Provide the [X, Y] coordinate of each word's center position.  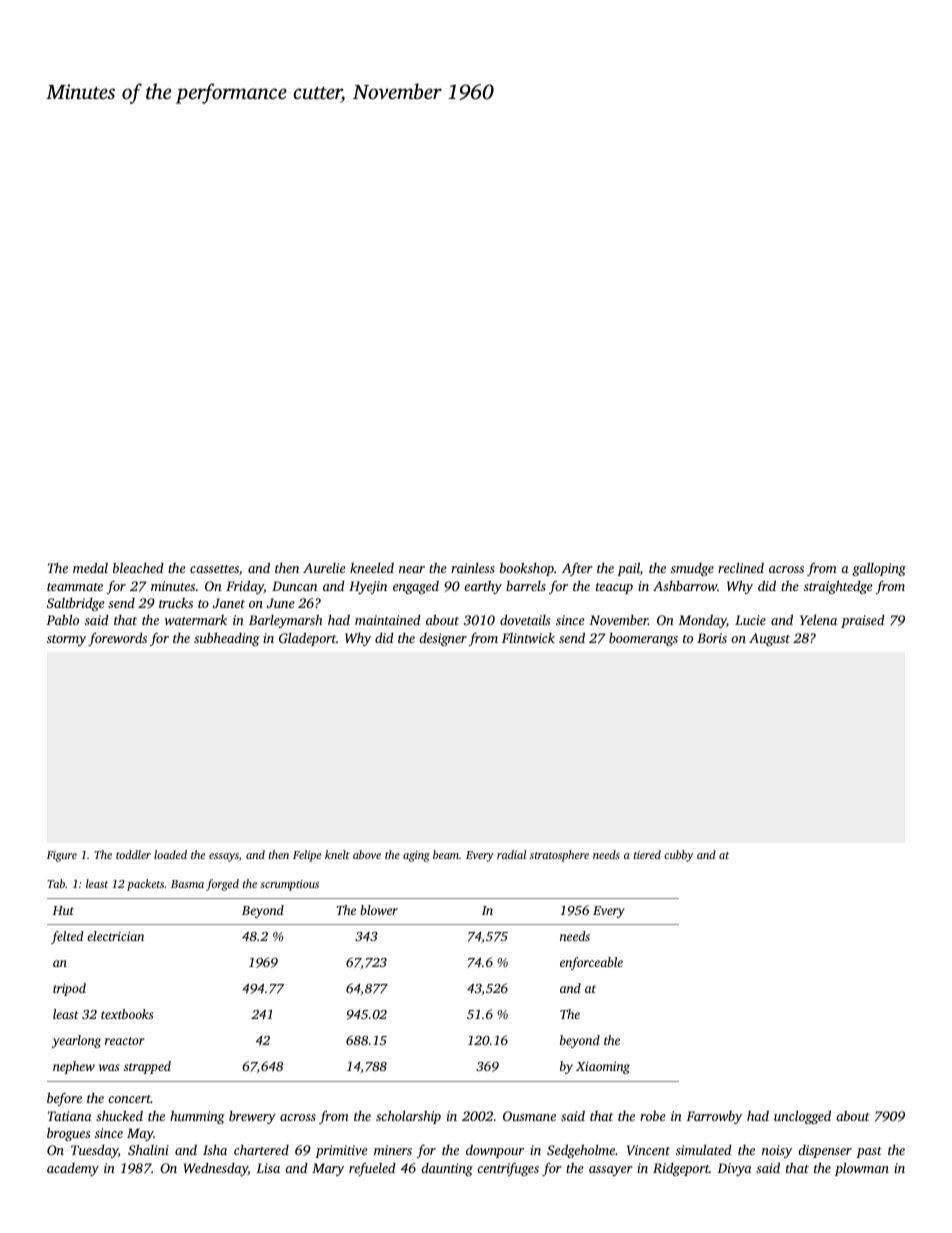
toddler [133, 854]
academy [73, 1169]
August [769, 639]
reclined [741, 567]
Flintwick [528, 637]
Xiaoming [603, 1067]
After [577, 569]
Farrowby [714, 1117]
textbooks [127, 1014]
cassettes [214, 569]
